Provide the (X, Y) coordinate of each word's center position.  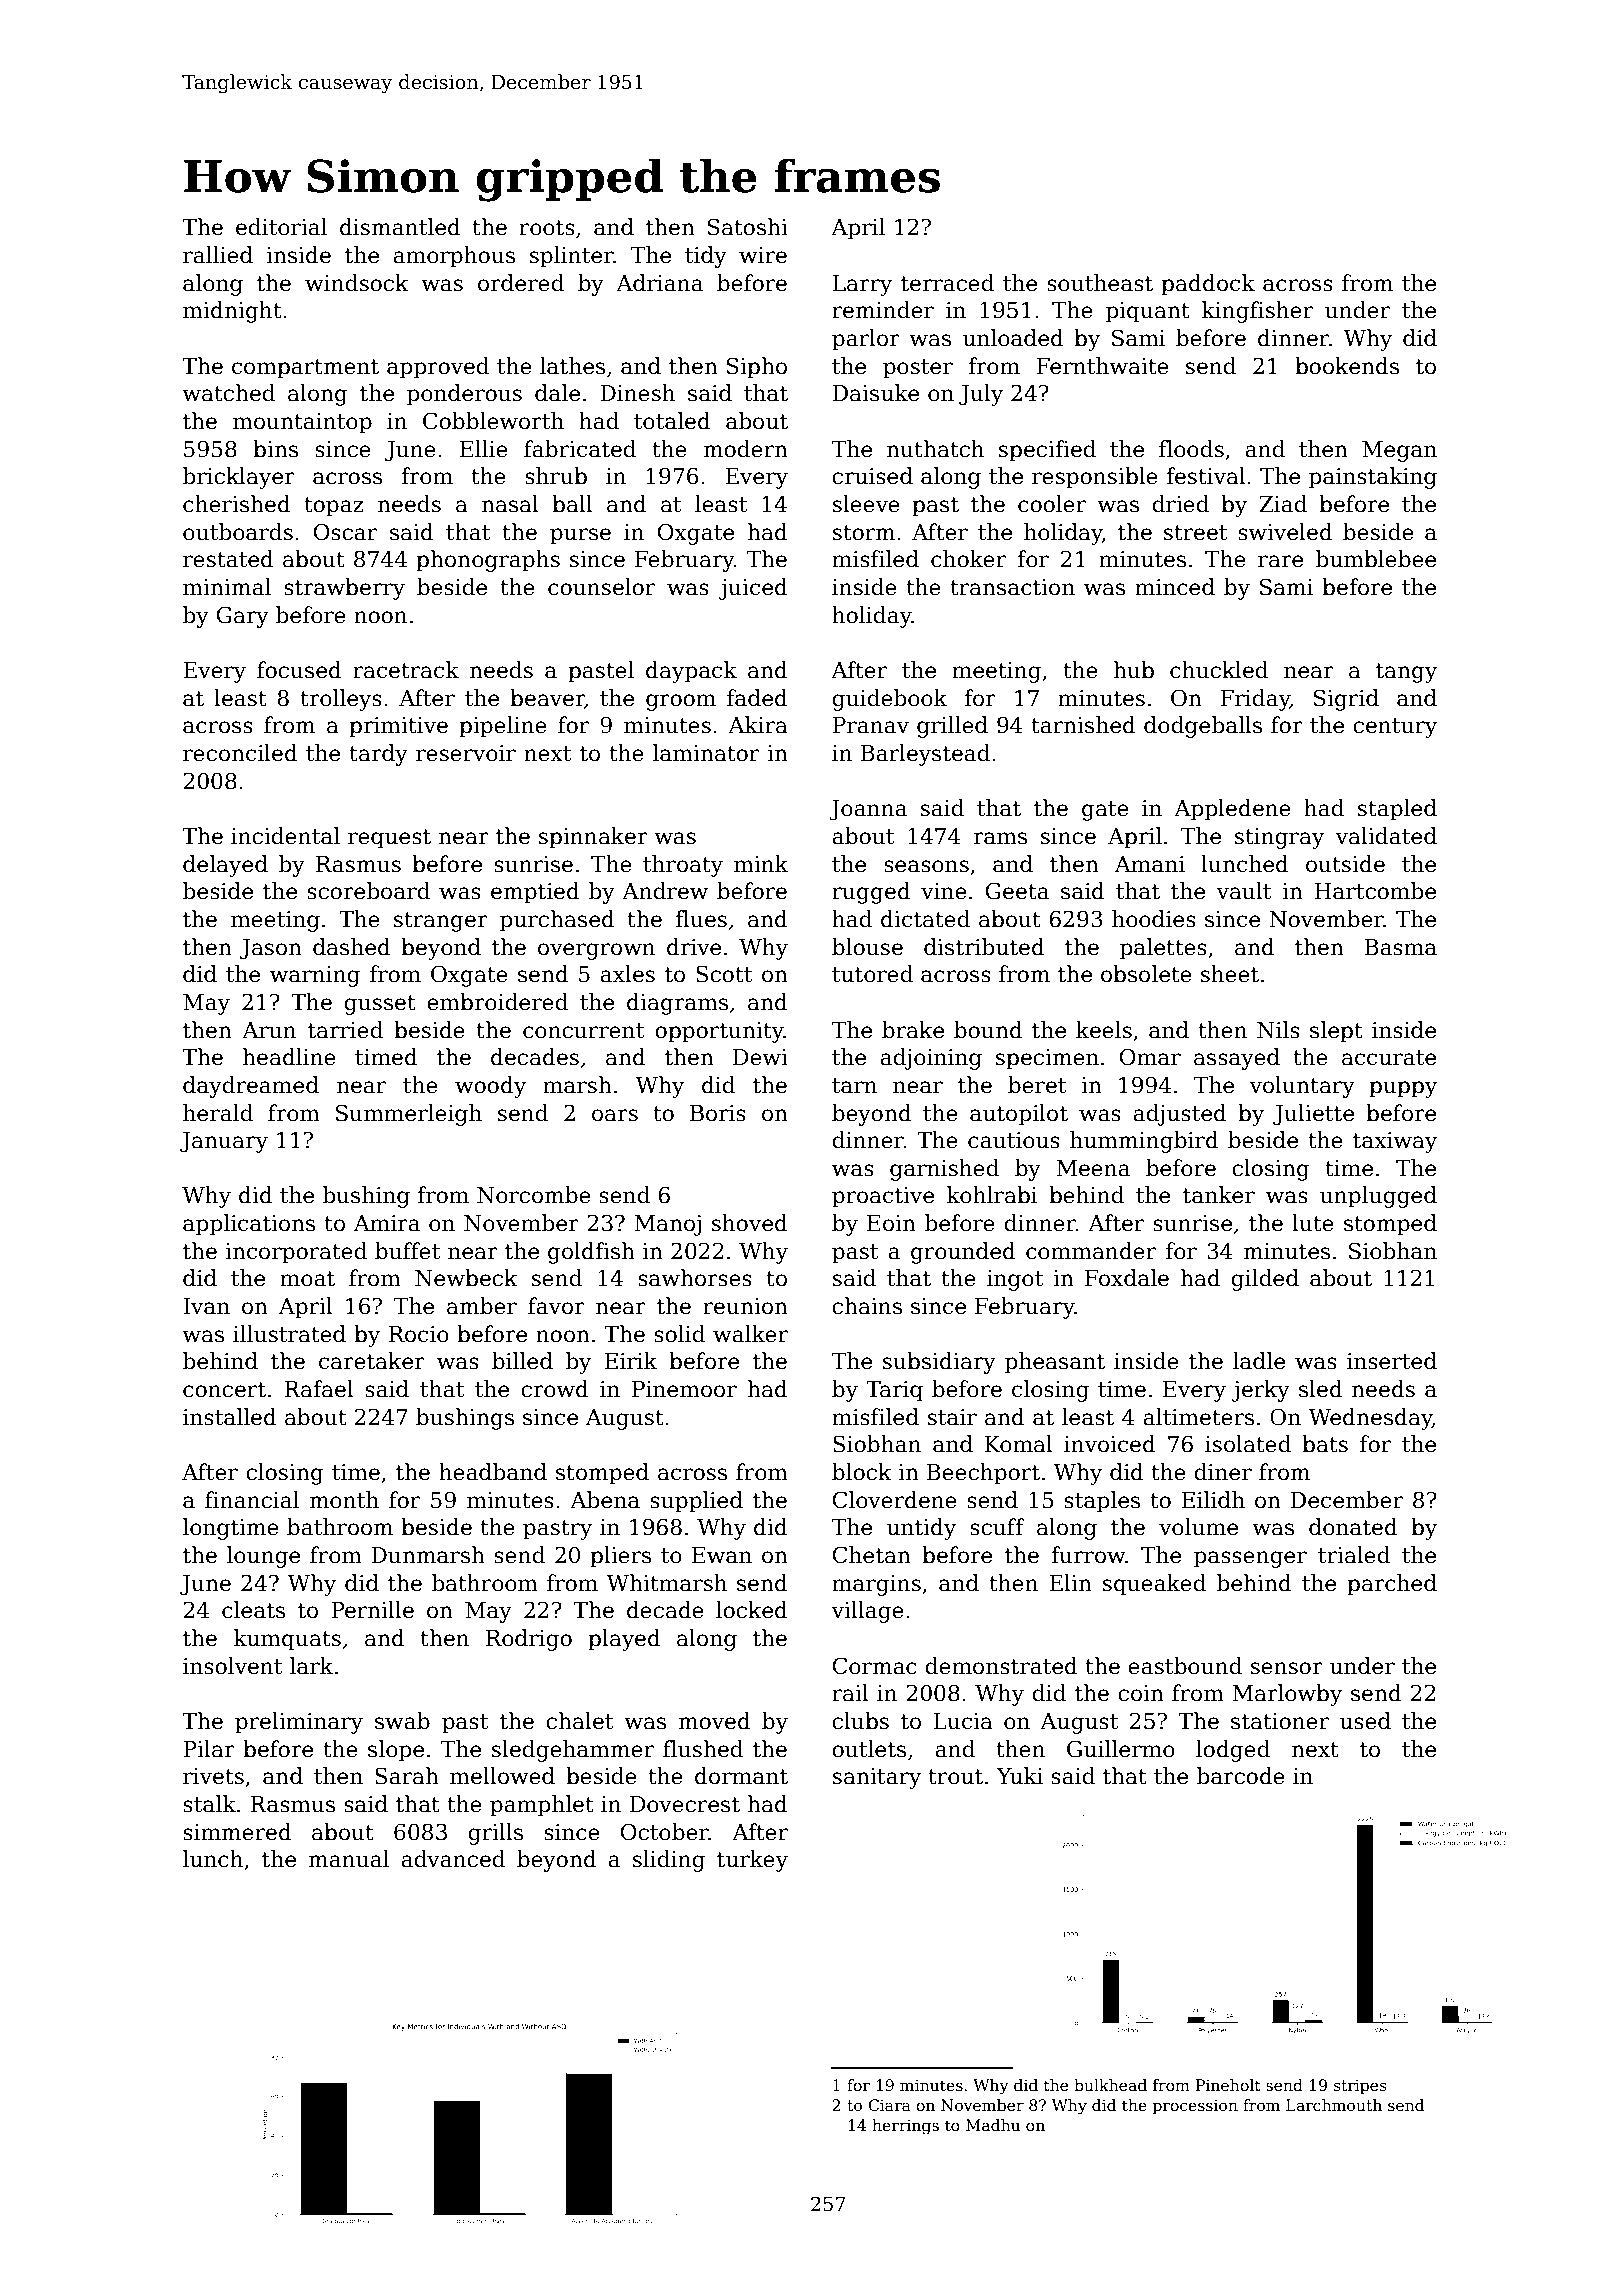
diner (1223, 1472)
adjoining (931, 1059)
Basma (1401, 947)
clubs (860, 1721)
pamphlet (542, 1806)
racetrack (406, 670)
